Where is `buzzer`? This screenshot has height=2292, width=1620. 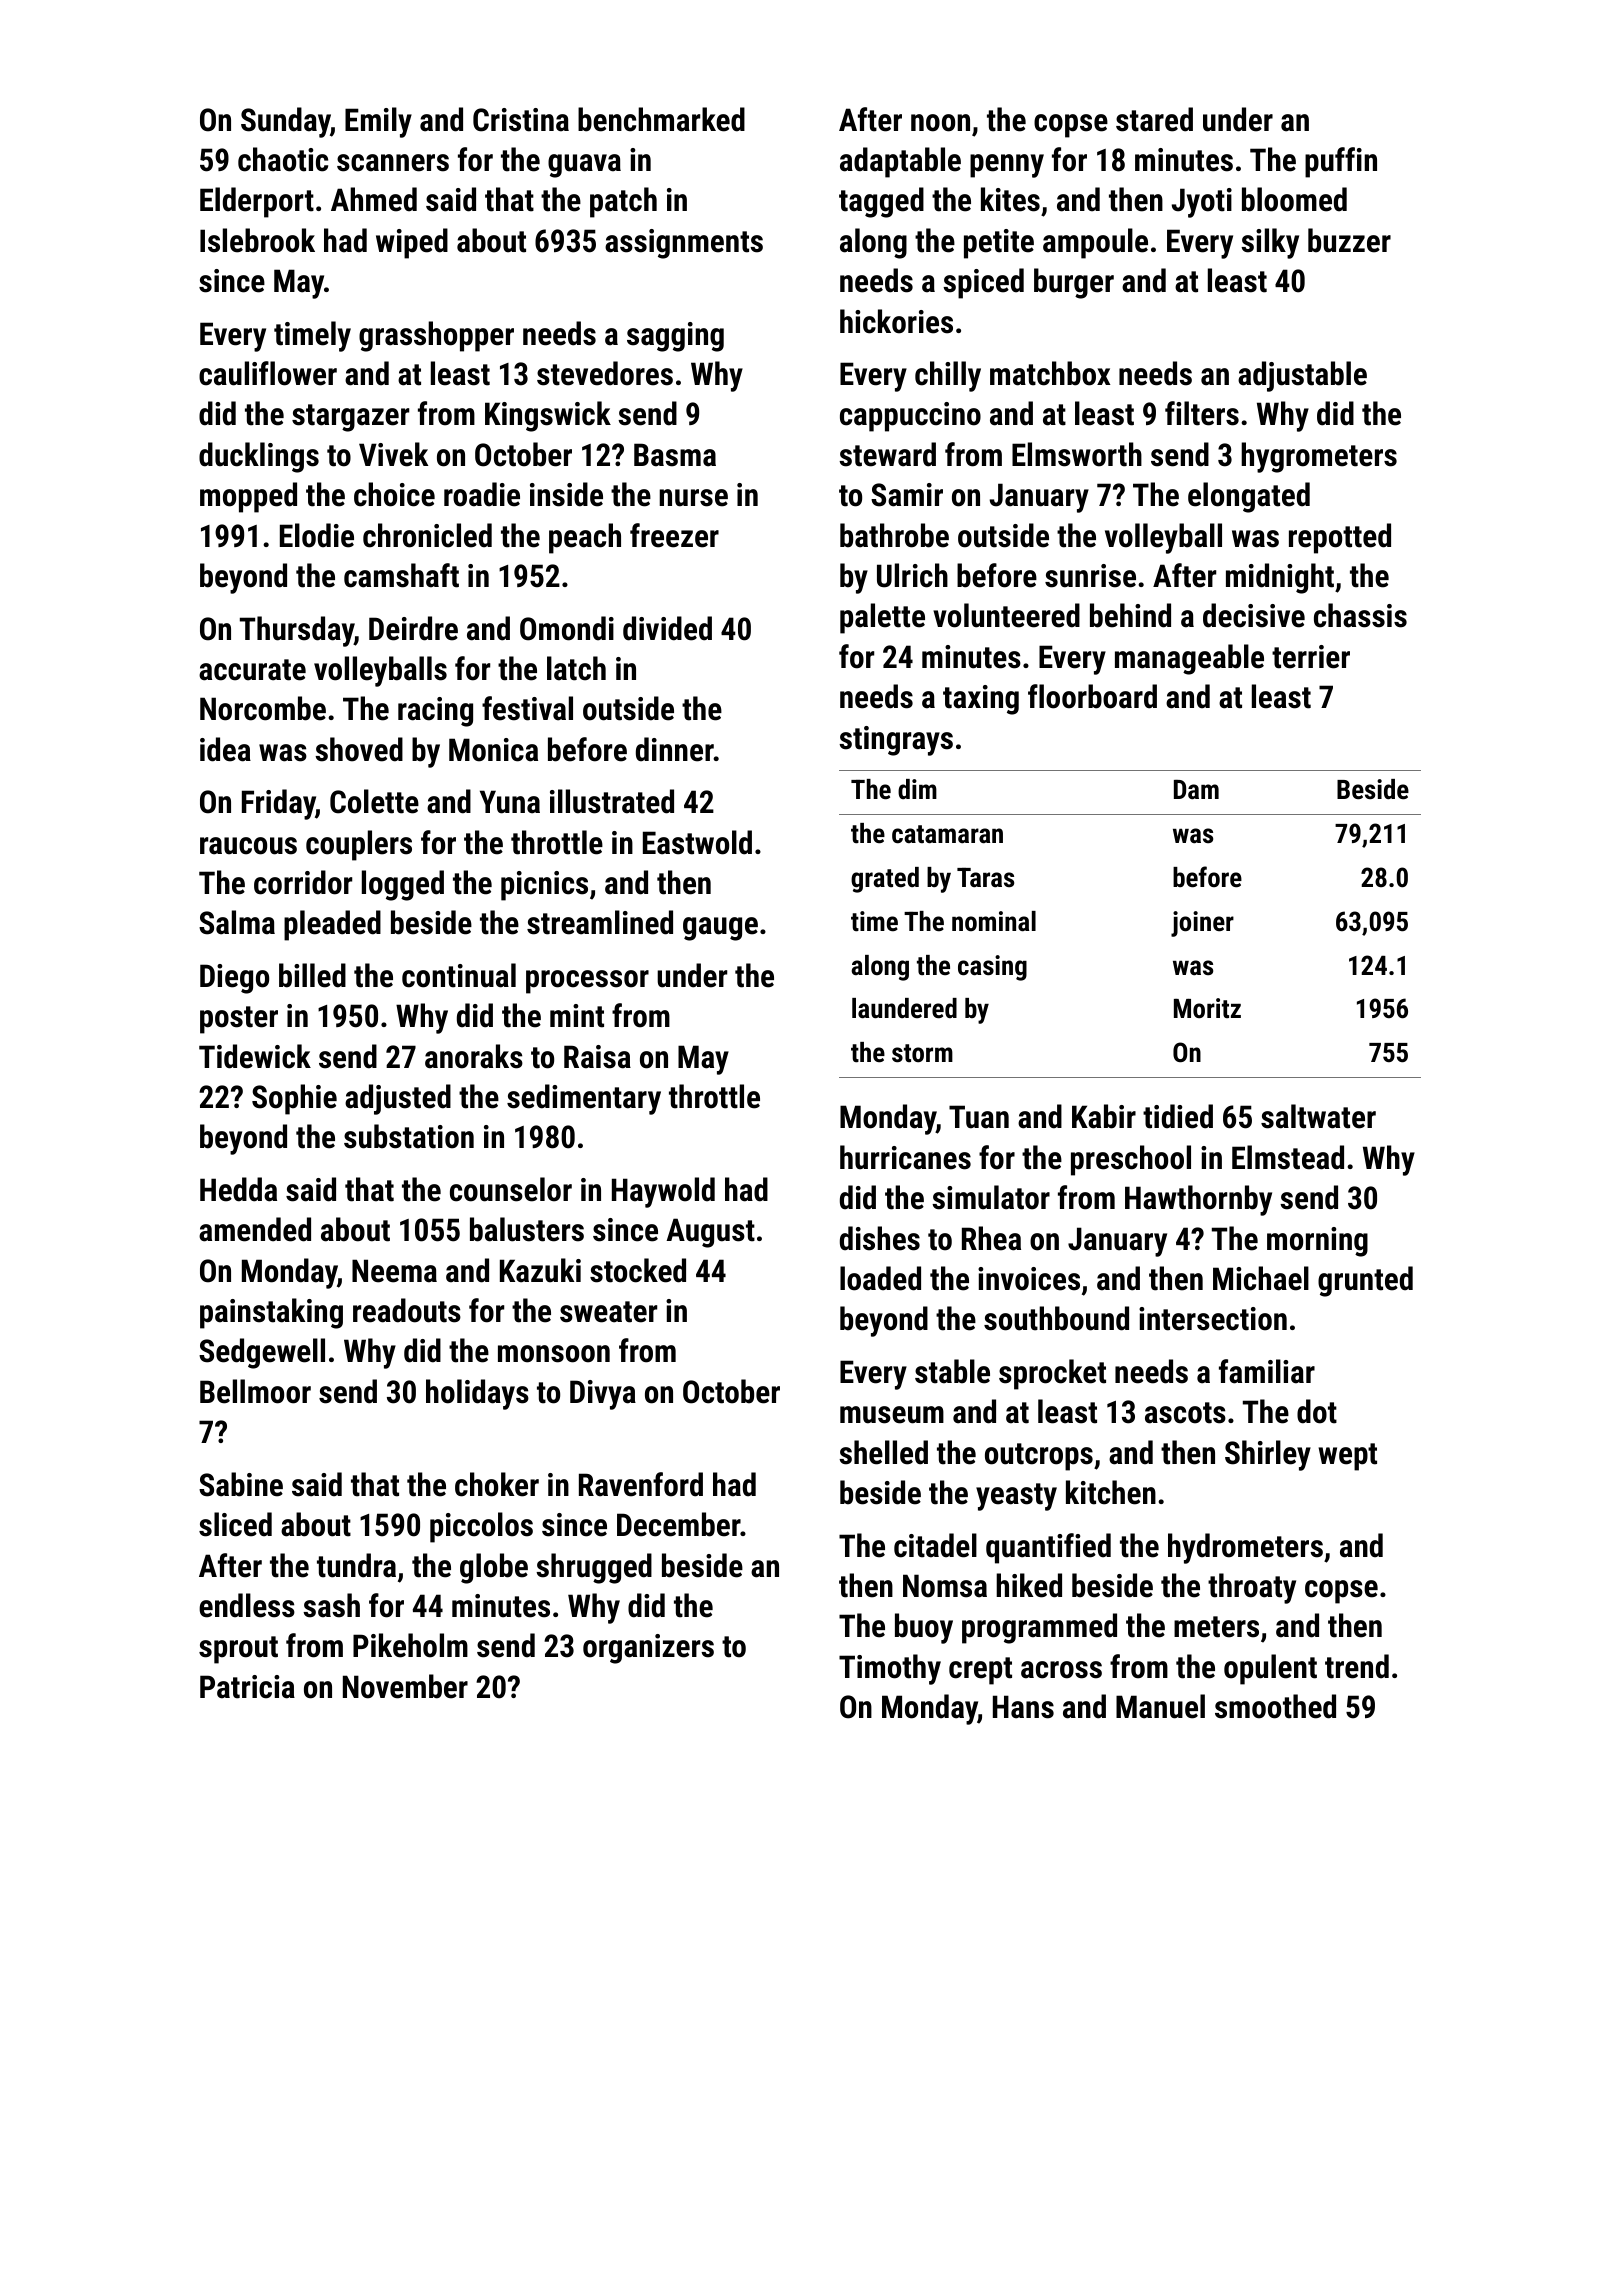 buzzer is located at coordinates (1349, 240).
